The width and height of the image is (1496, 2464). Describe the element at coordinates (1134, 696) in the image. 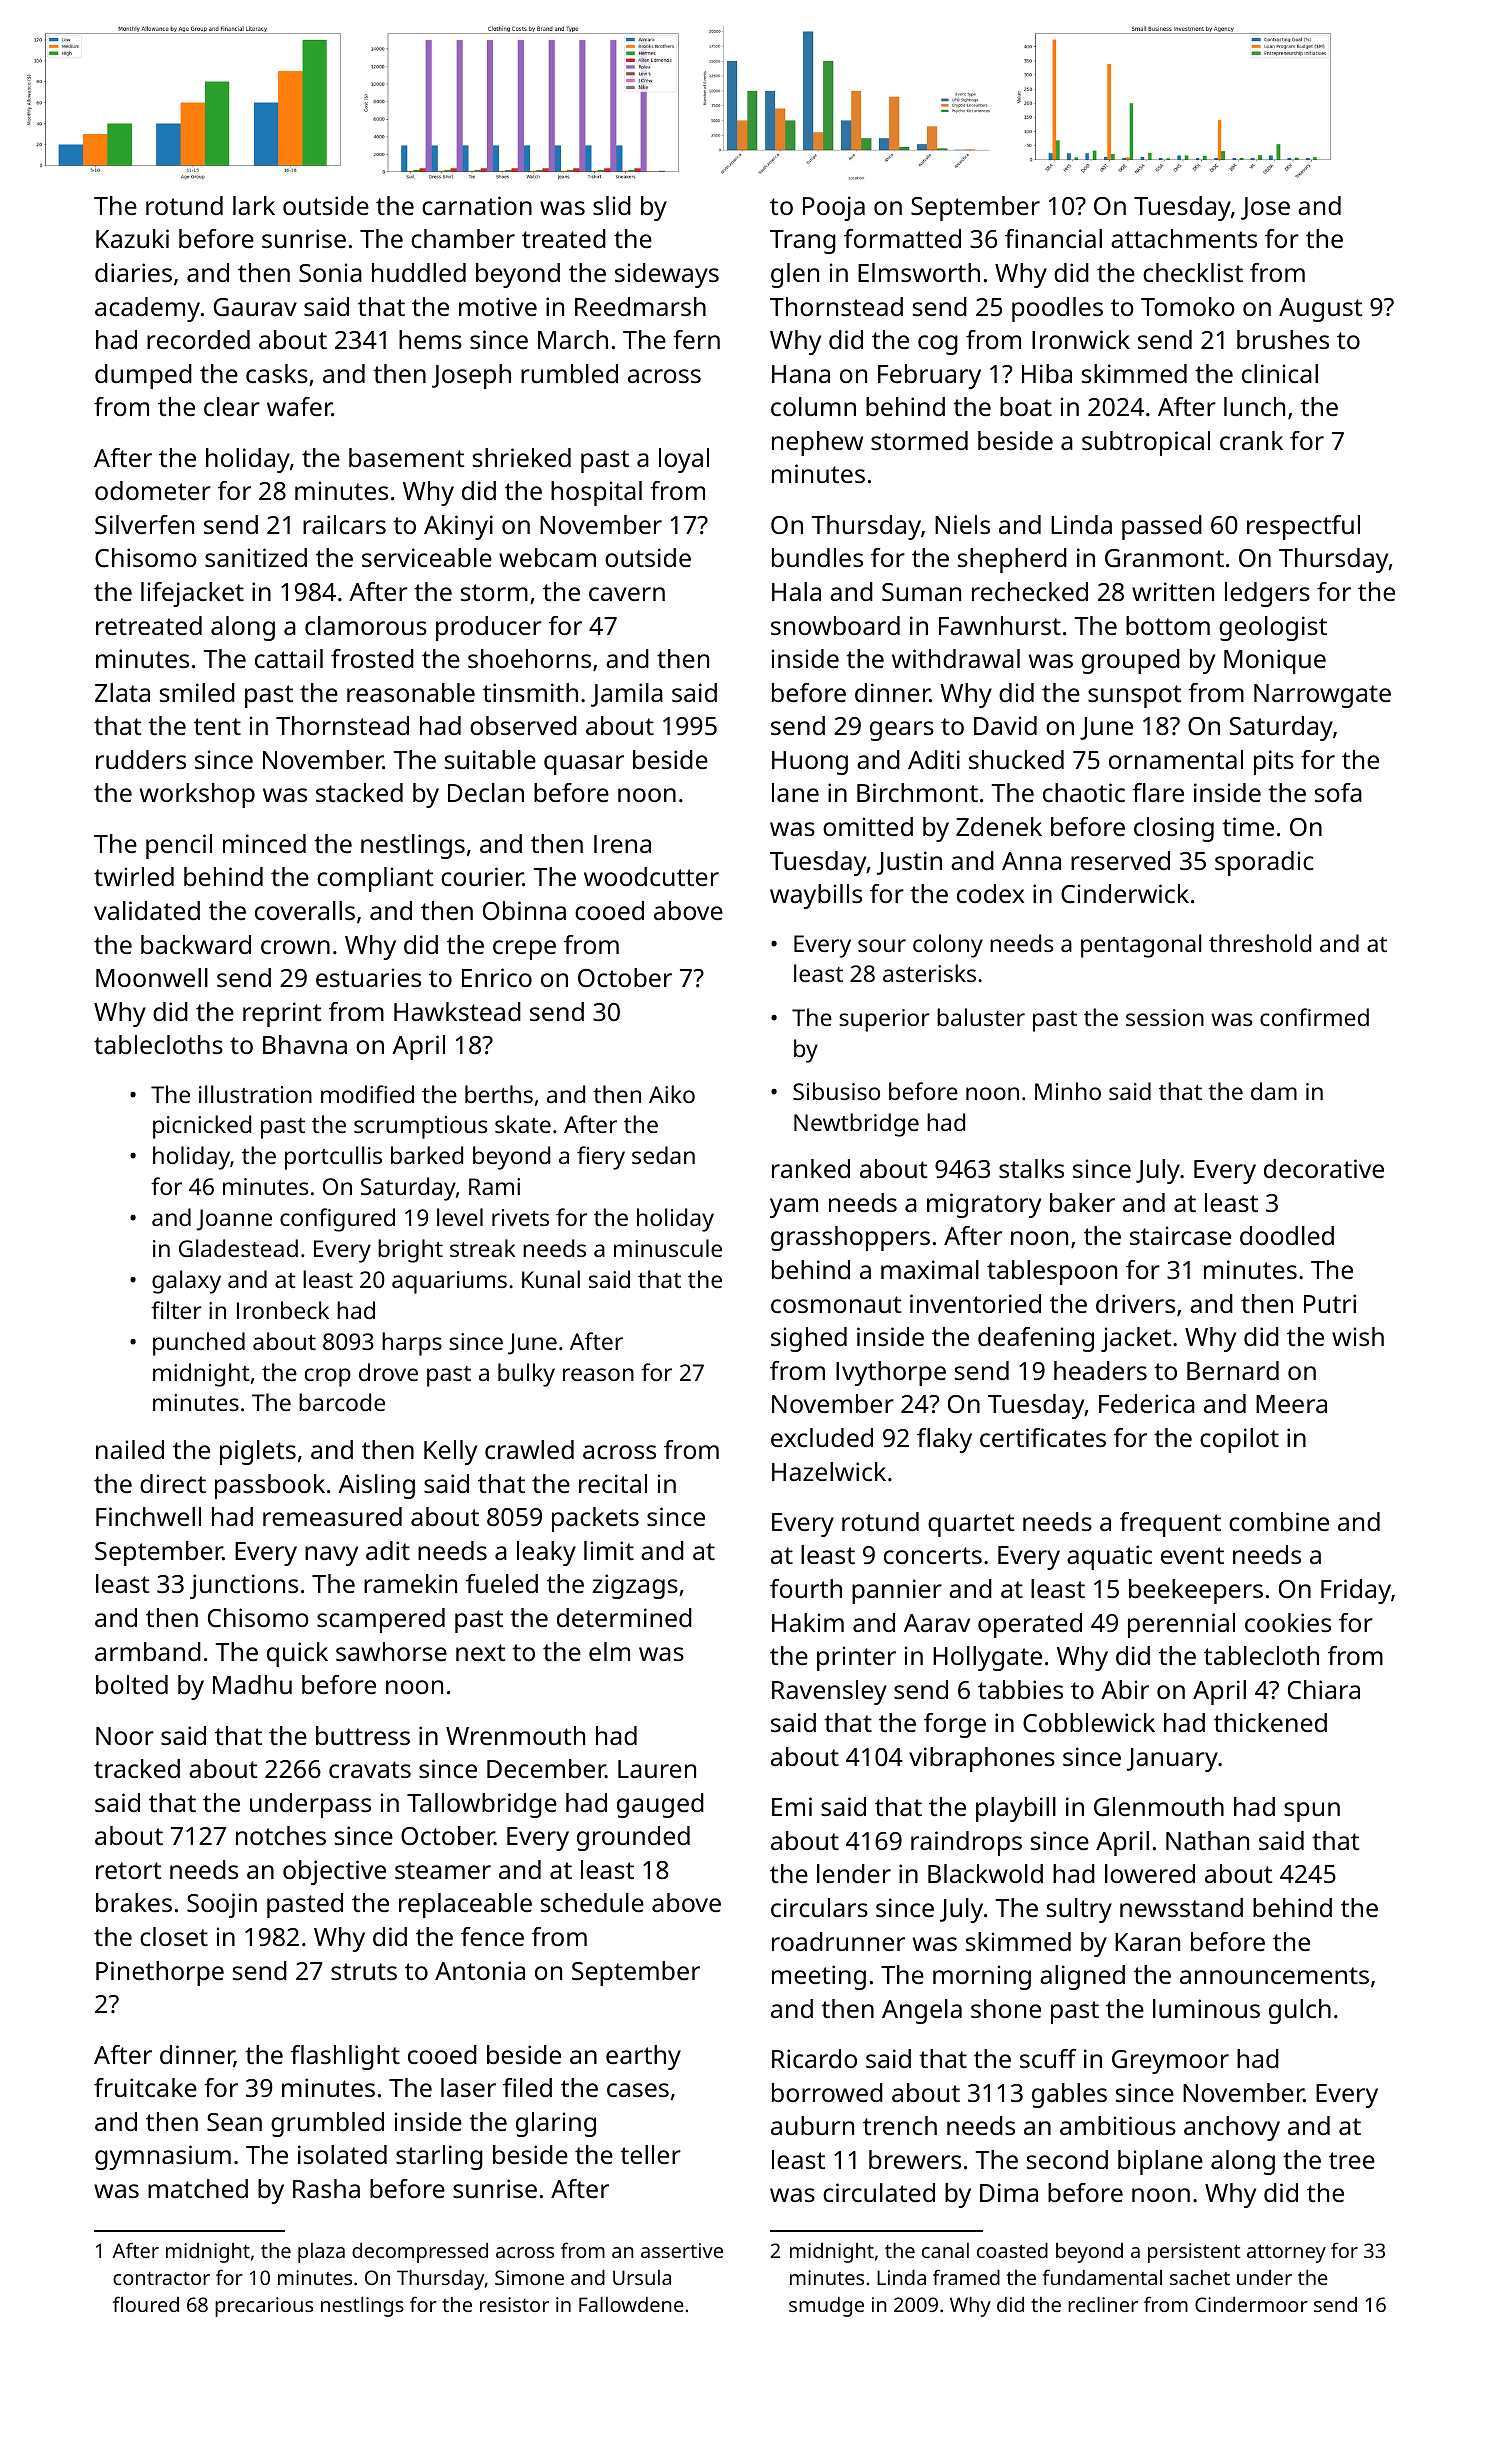

I see `sunspot` at that location.
